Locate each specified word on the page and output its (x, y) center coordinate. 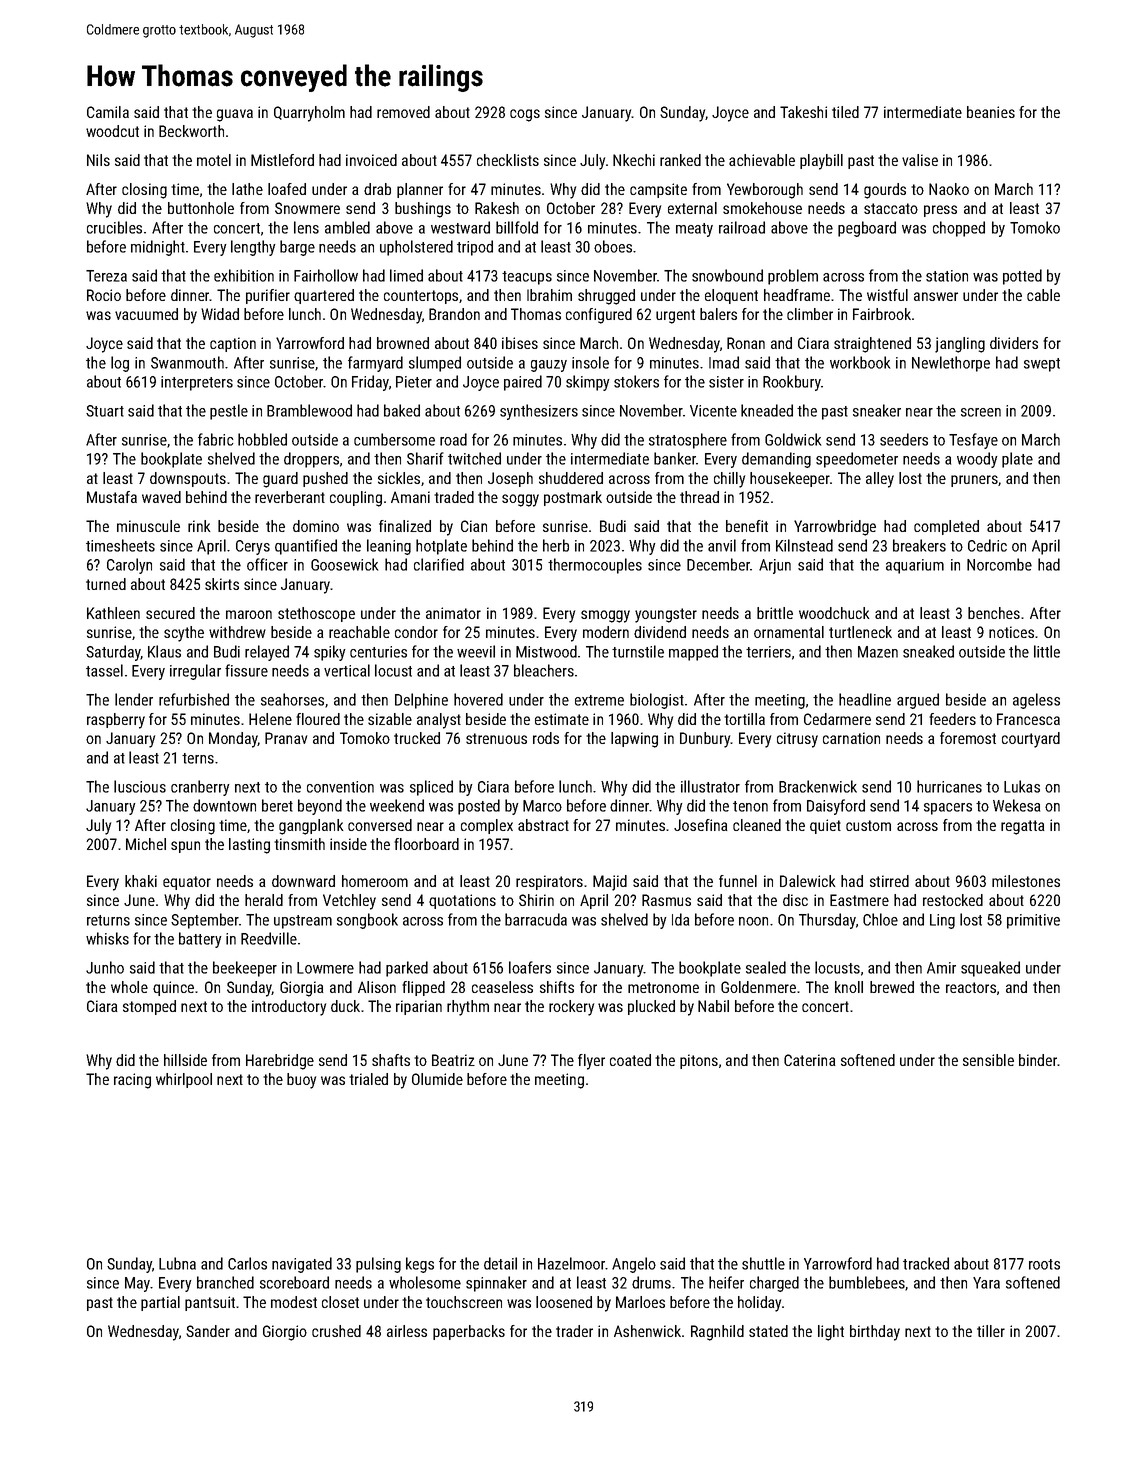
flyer (591, 1062)
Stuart (105, 411)
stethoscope (316, 614)
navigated (302, 1265)
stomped (149, 1007)
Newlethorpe (951, 364)
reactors (971, 987)
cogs (525, 115)
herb (556, 545)
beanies (991, 112)
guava (235, 115)
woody (977, 460)
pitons (699, 1061)
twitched (474, 458)
